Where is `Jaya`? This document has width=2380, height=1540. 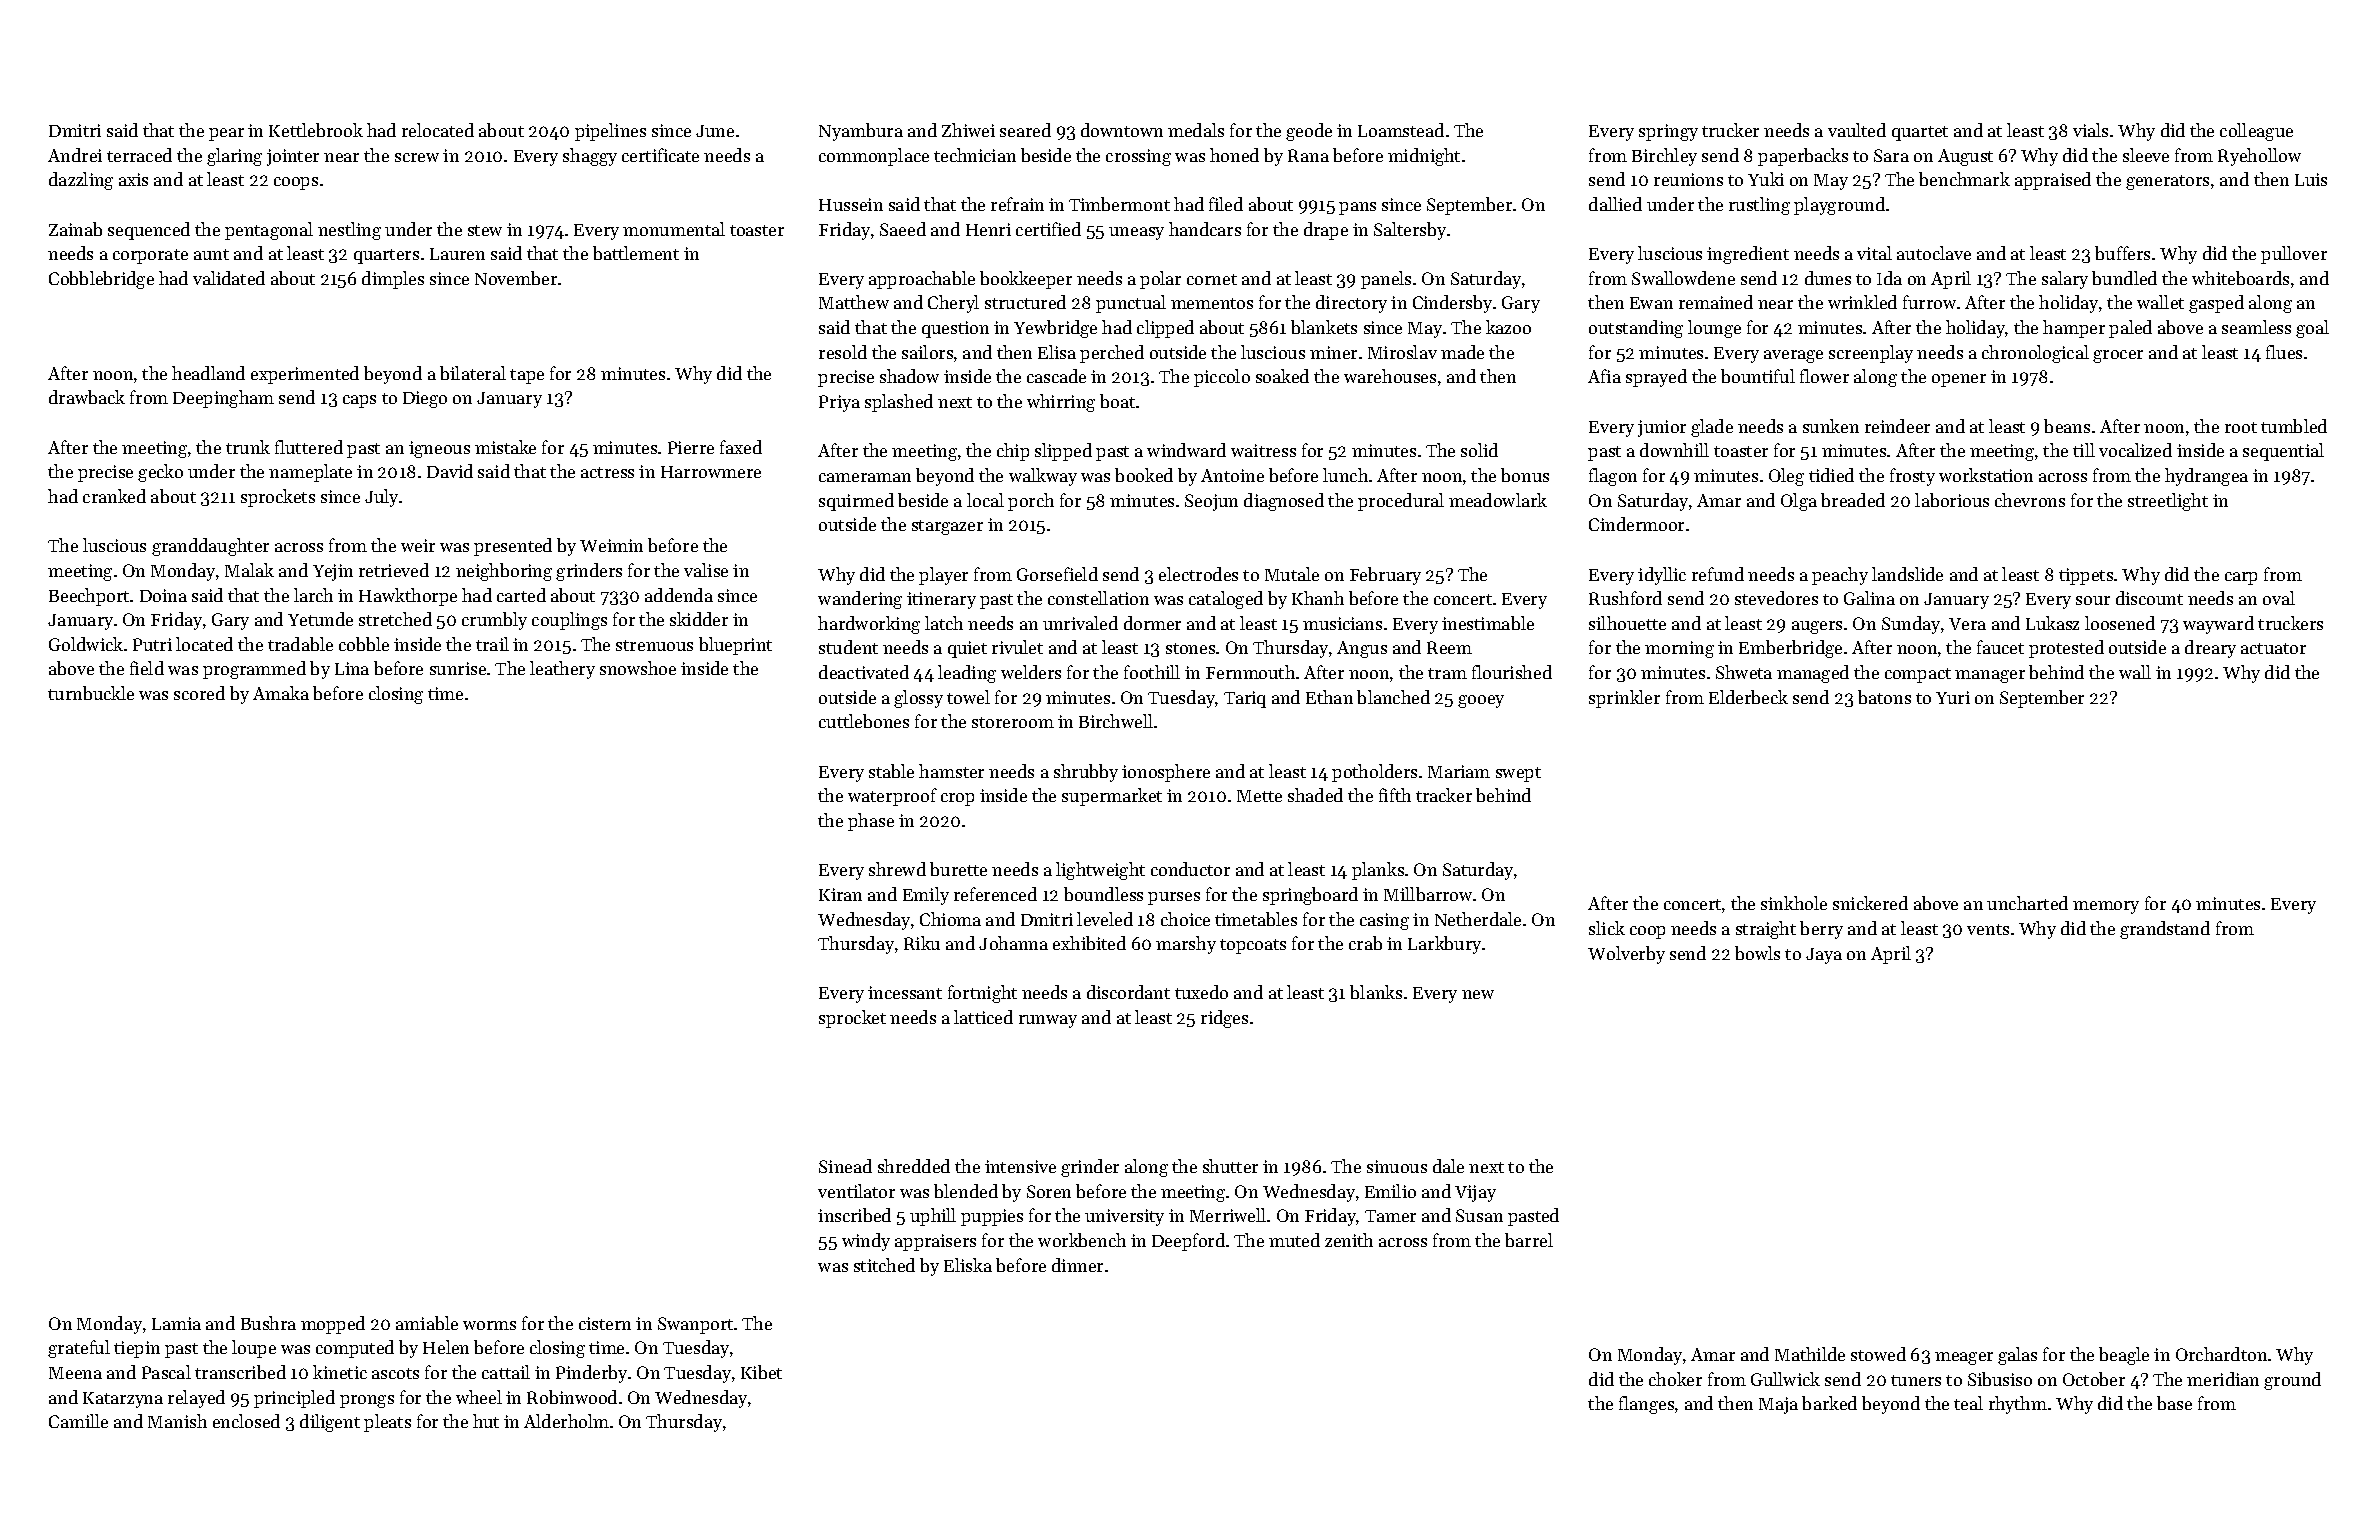
Jaya is located at coordinates (1824, 956).
